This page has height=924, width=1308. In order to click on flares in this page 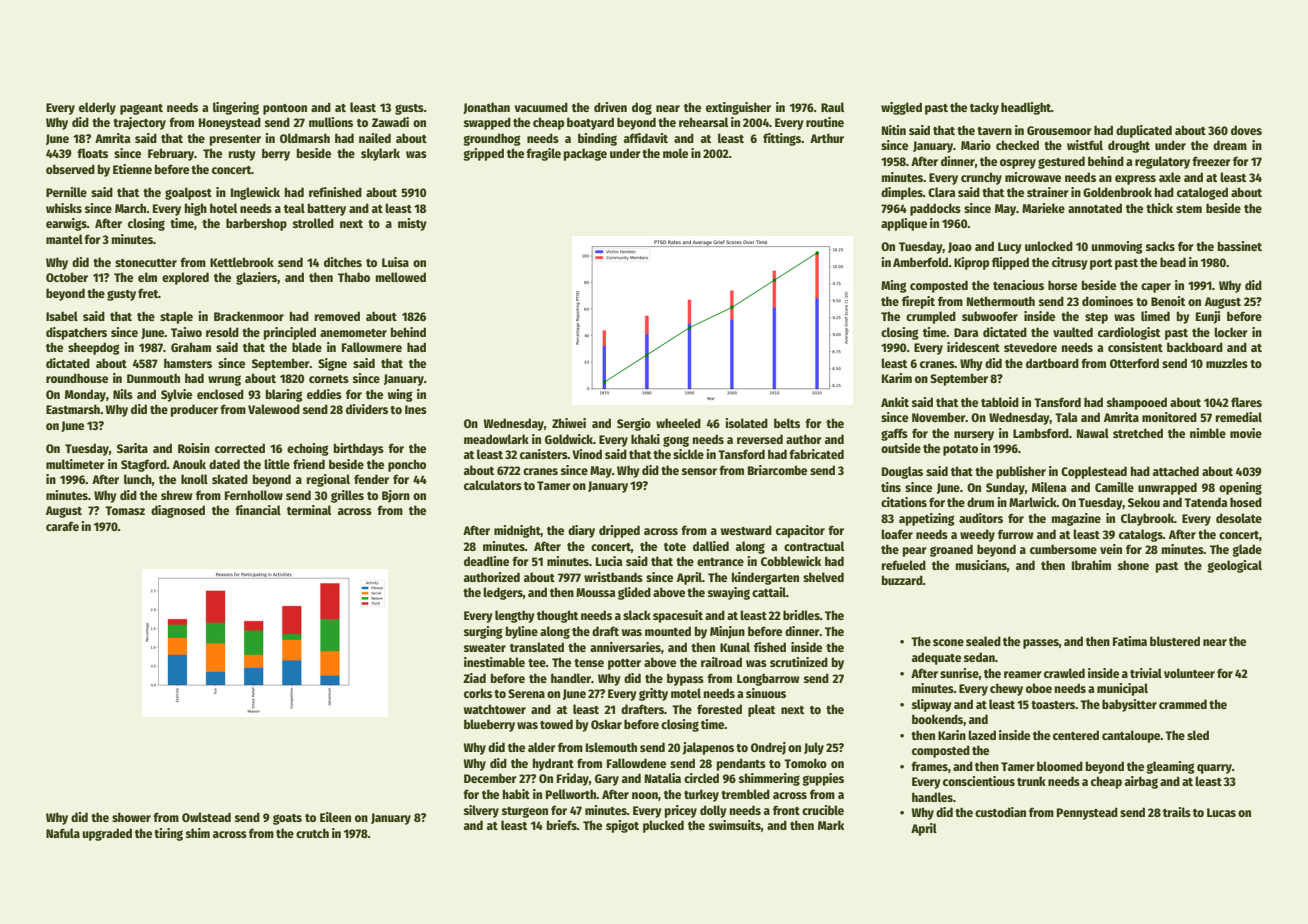, I will do `click(1246, 402)`.
